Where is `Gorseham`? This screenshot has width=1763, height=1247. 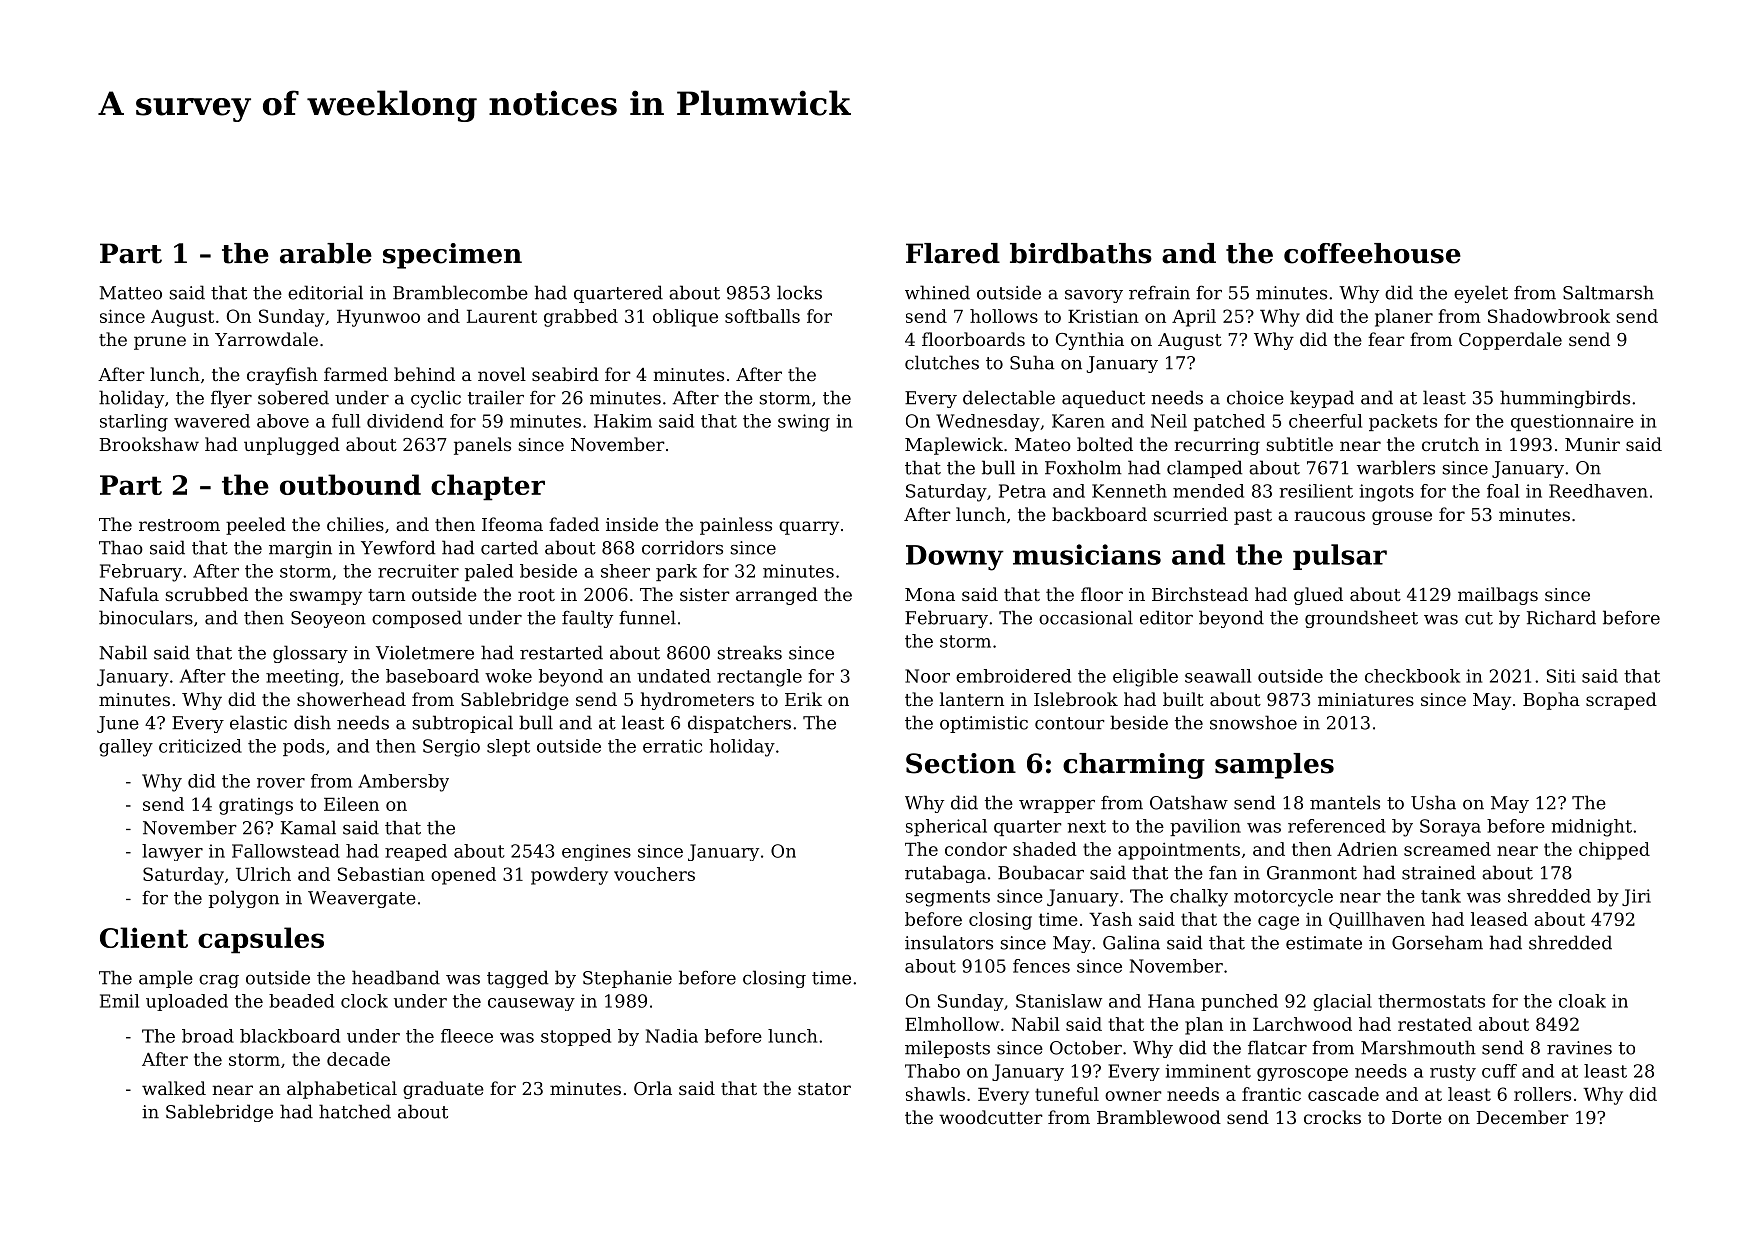 Gorseham is located at coordinates (1437, 942).
